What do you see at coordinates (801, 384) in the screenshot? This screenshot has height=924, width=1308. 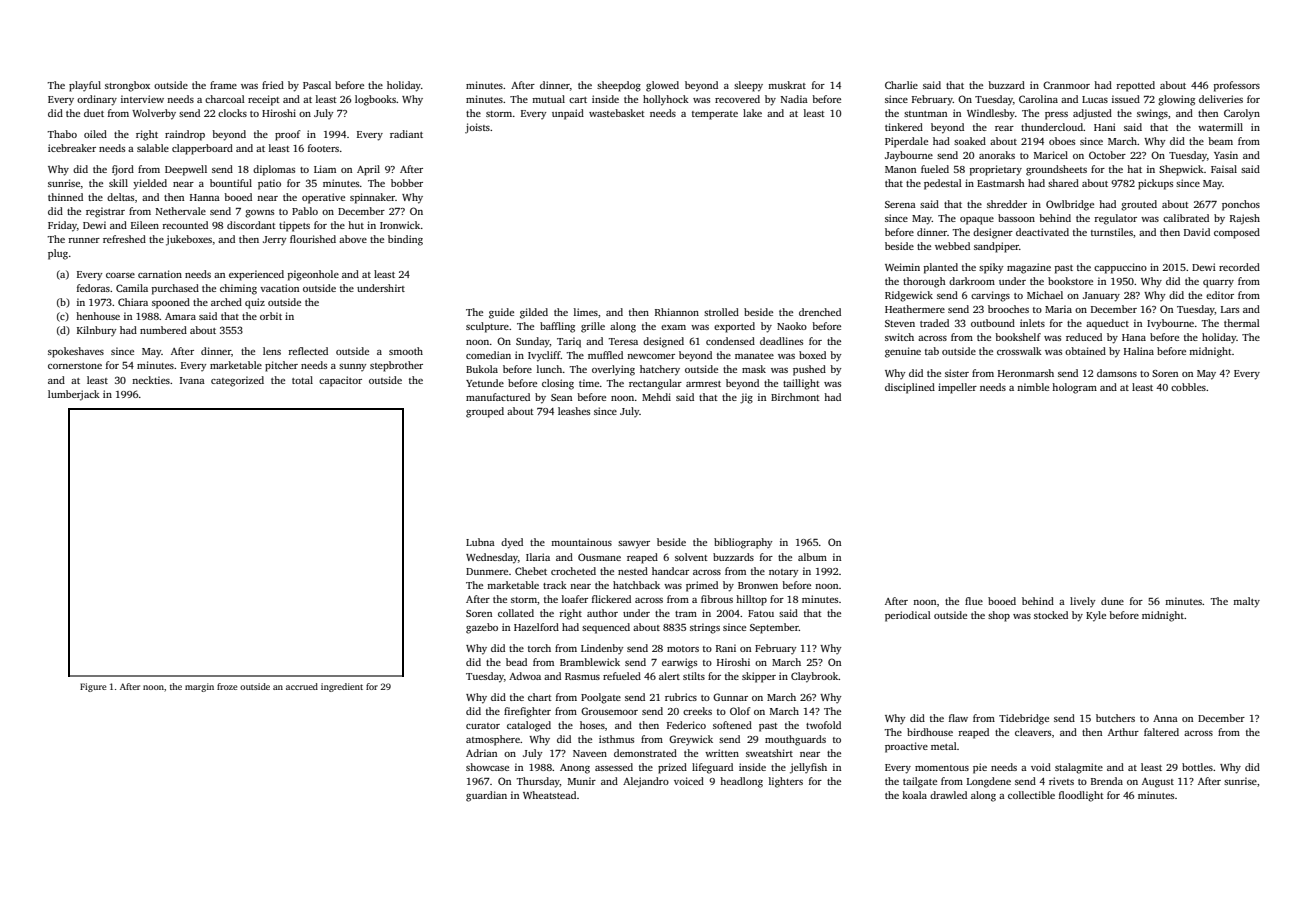 I see `taillight` at bounding box center [801, 384].
